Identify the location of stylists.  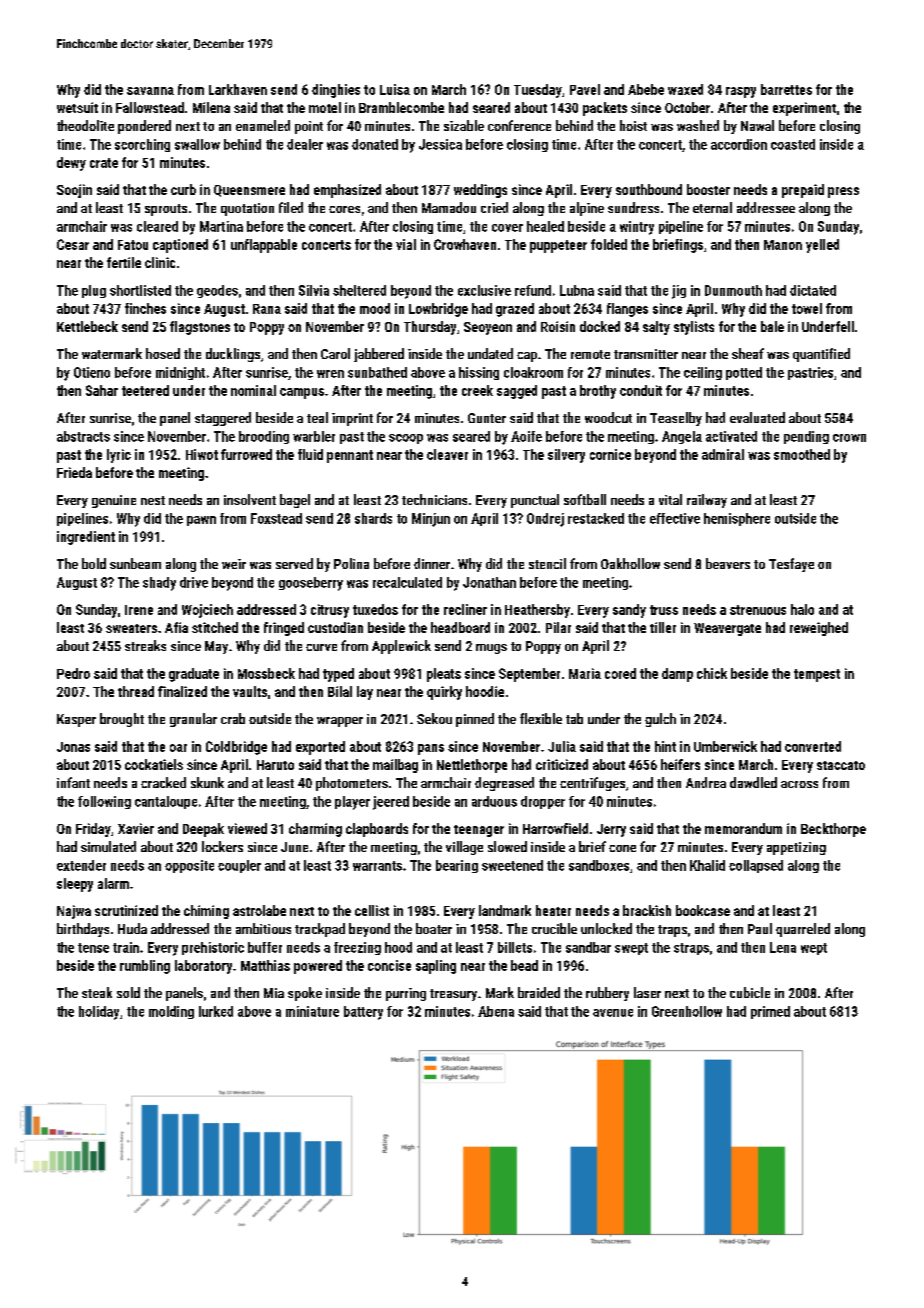
(694, 328).
